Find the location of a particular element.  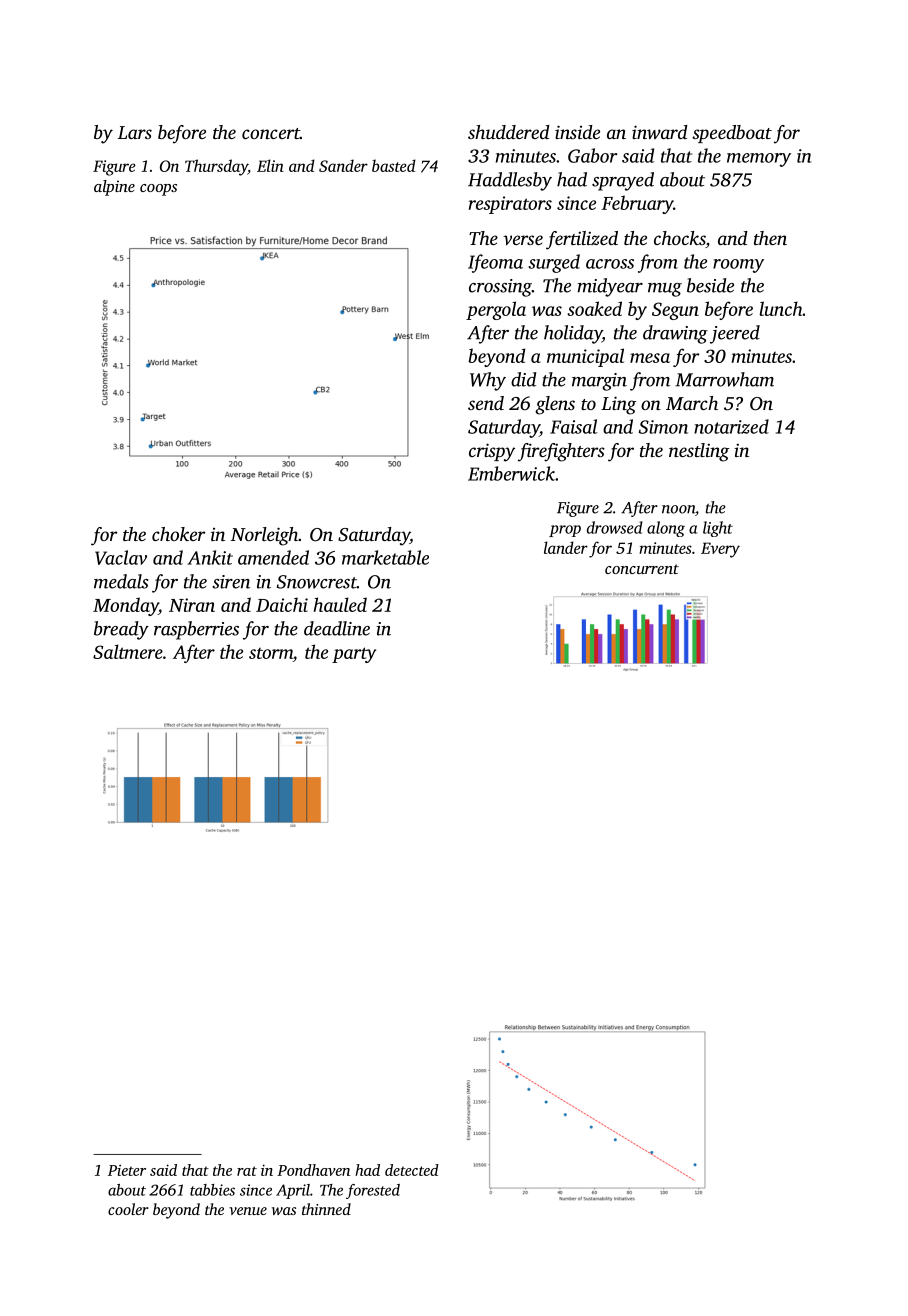

detected is located at coordinates (412, 1170).
